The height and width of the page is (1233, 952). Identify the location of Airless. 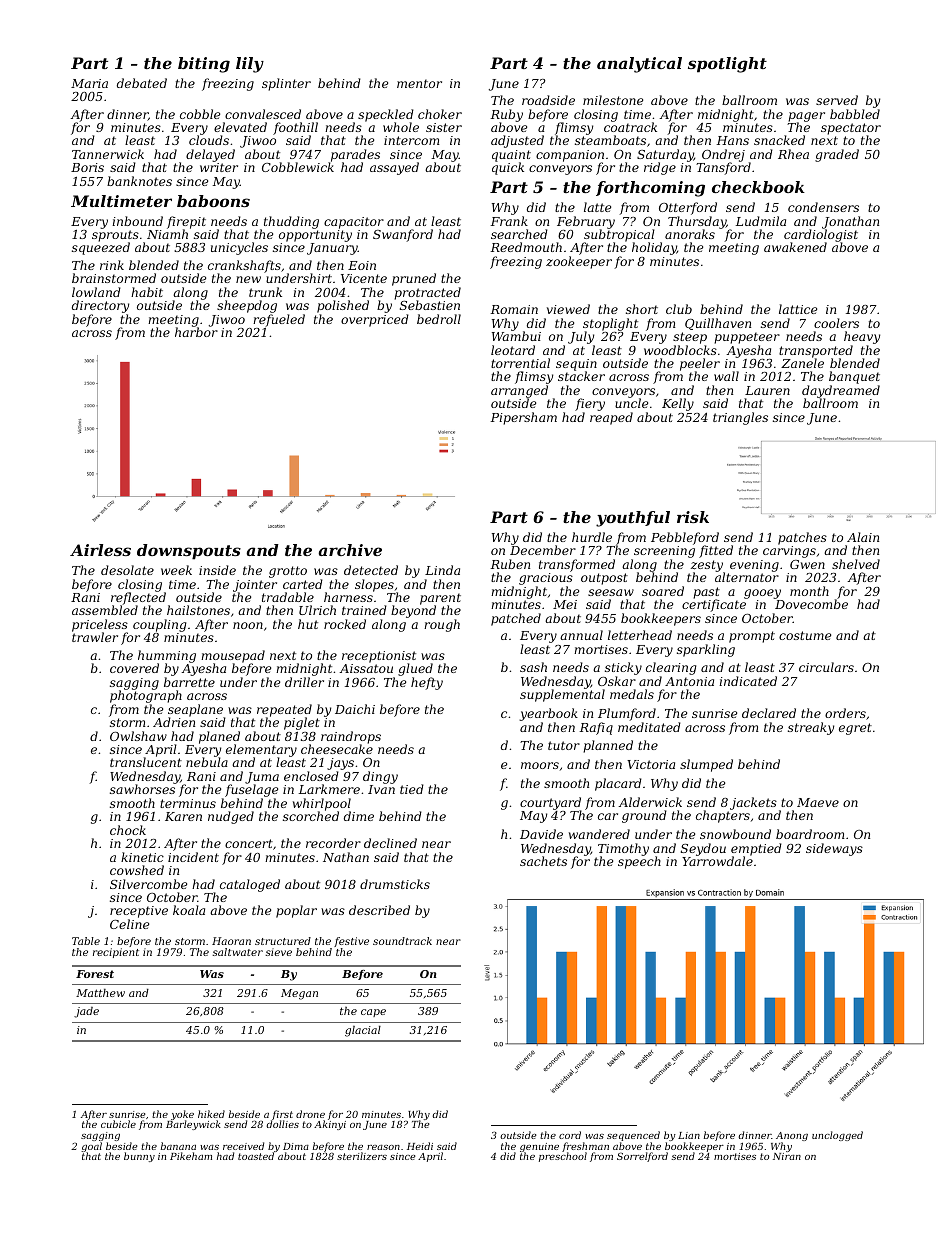
(100, 550).
